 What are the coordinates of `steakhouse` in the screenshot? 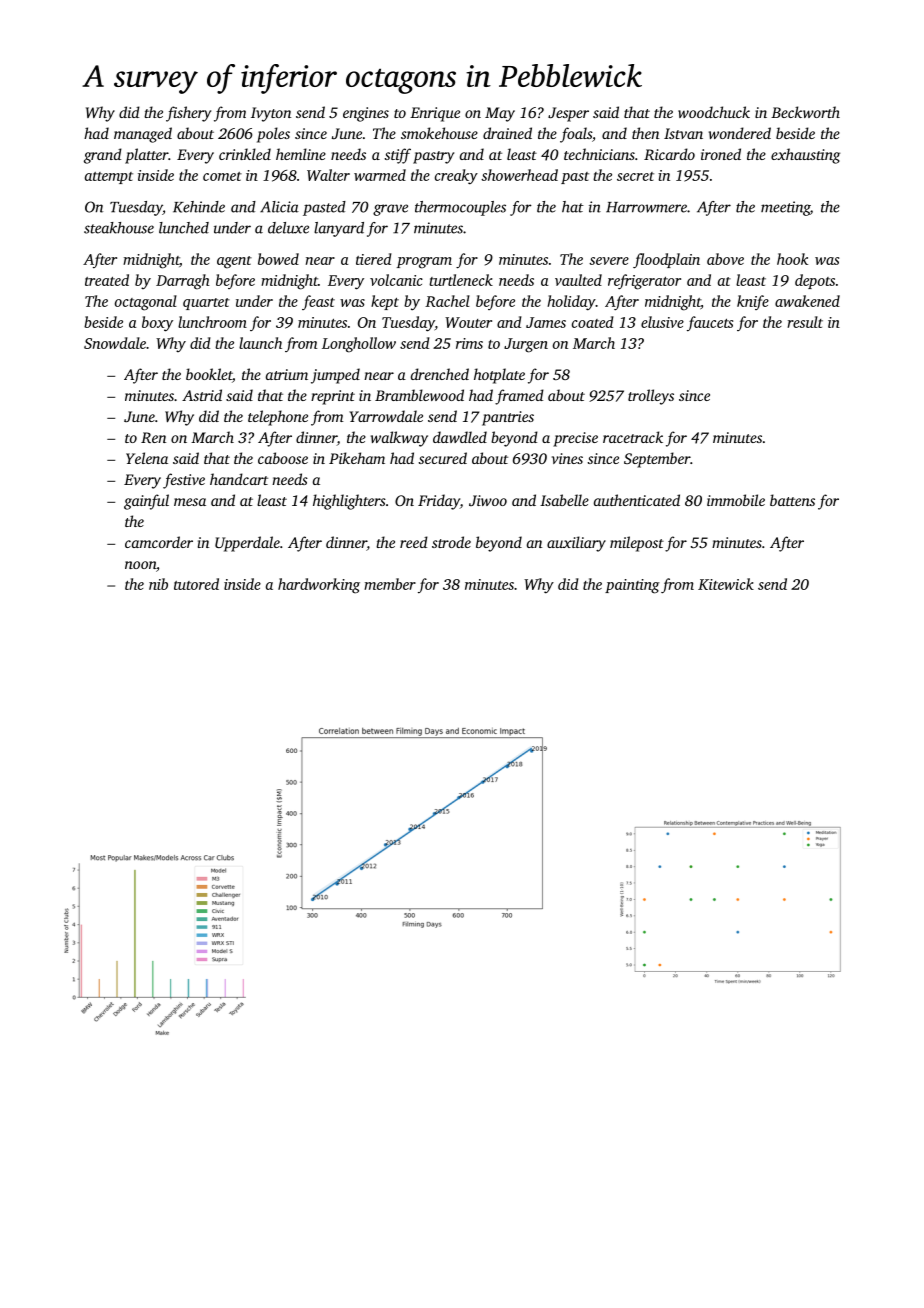 It's located at (119, 228).
